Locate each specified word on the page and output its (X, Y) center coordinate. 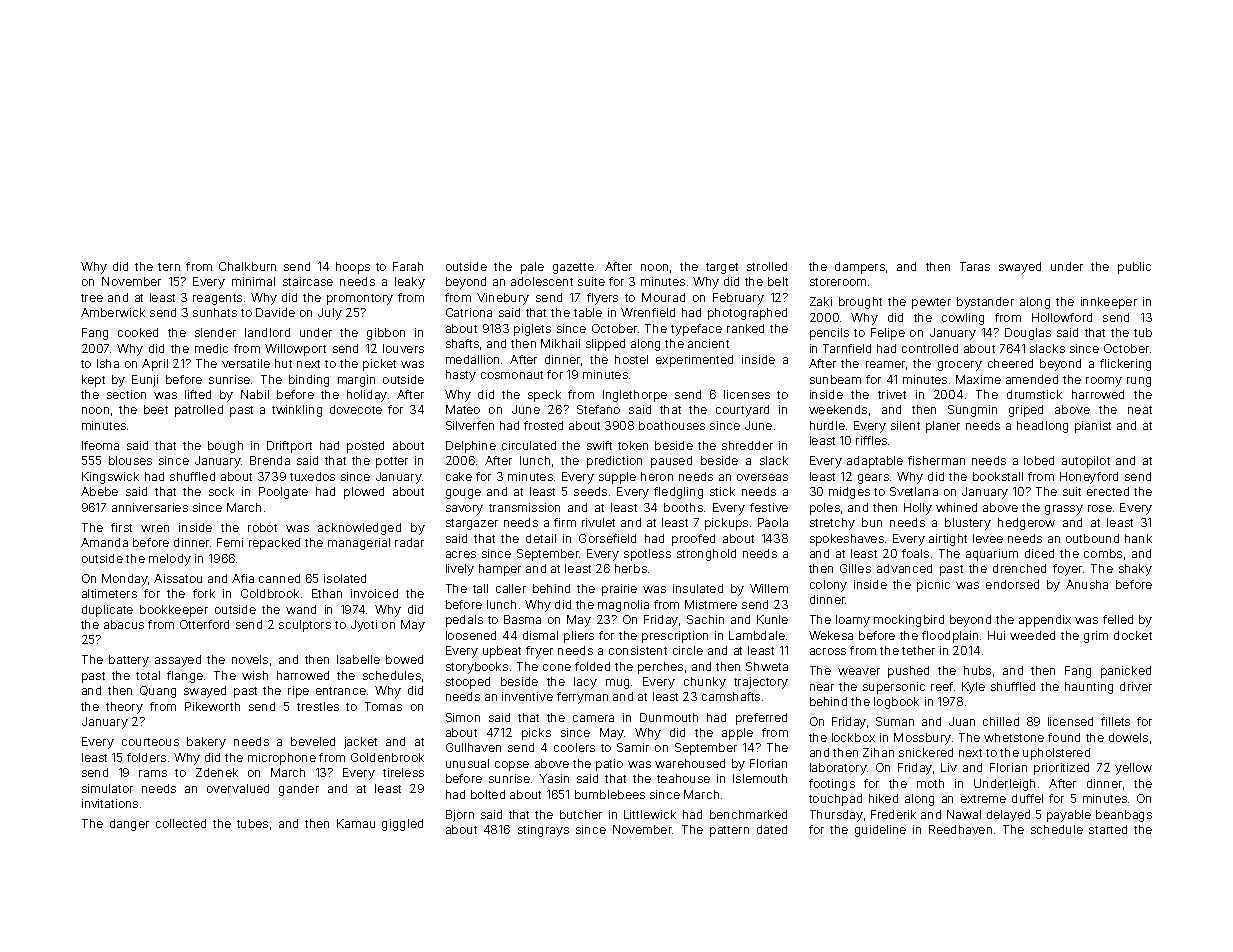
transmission (524, 507)
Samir (633, 747)
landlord (267, 332)
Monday (125, 580)
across (828, 651)
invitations (110, 803)
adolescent (542, 281)
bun (872, 522)
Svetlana (914, 491)
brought (860, 303)
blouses (130, 460)
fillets (1115, 721)
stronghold (706, 555)
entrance (341, 691)
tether (918, 650)
